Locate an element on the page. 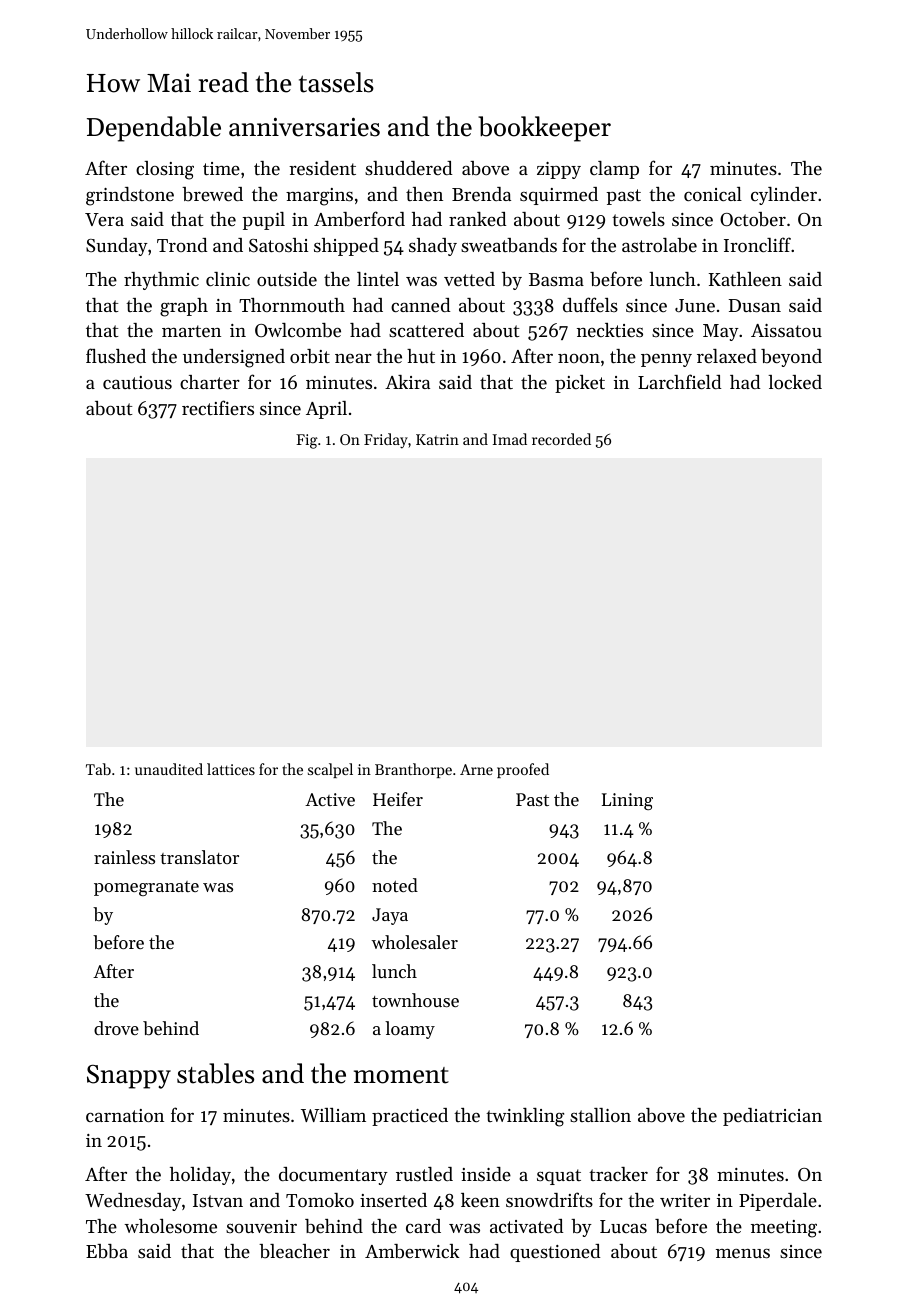  anniversaries is located at coordinates (304, 127).
